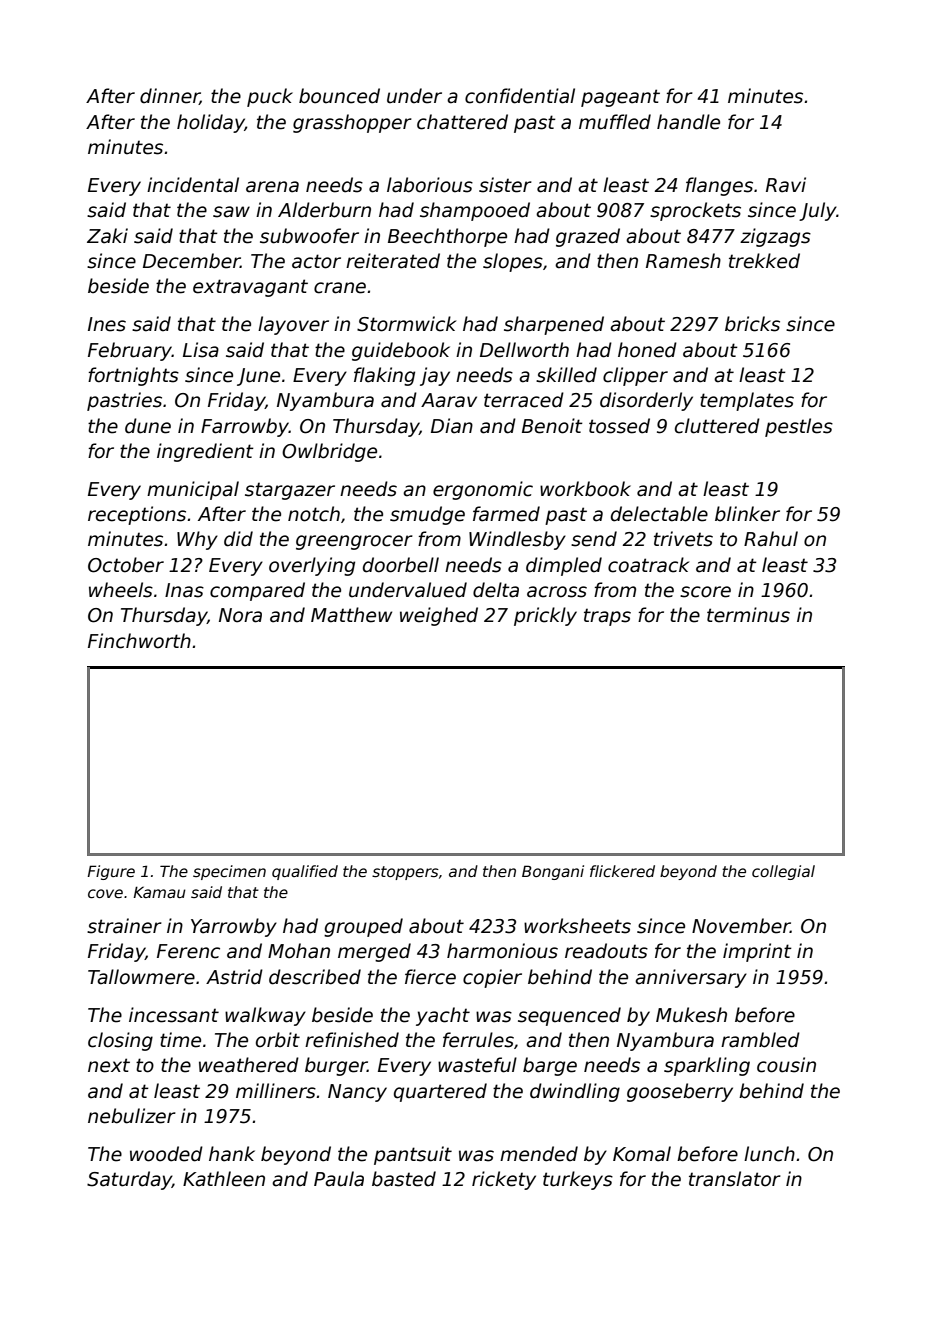 This screenshot has height=1323, width=932. Describe the element at coordinates (374, 952) in the screenshot. I see `merged` at that location.
